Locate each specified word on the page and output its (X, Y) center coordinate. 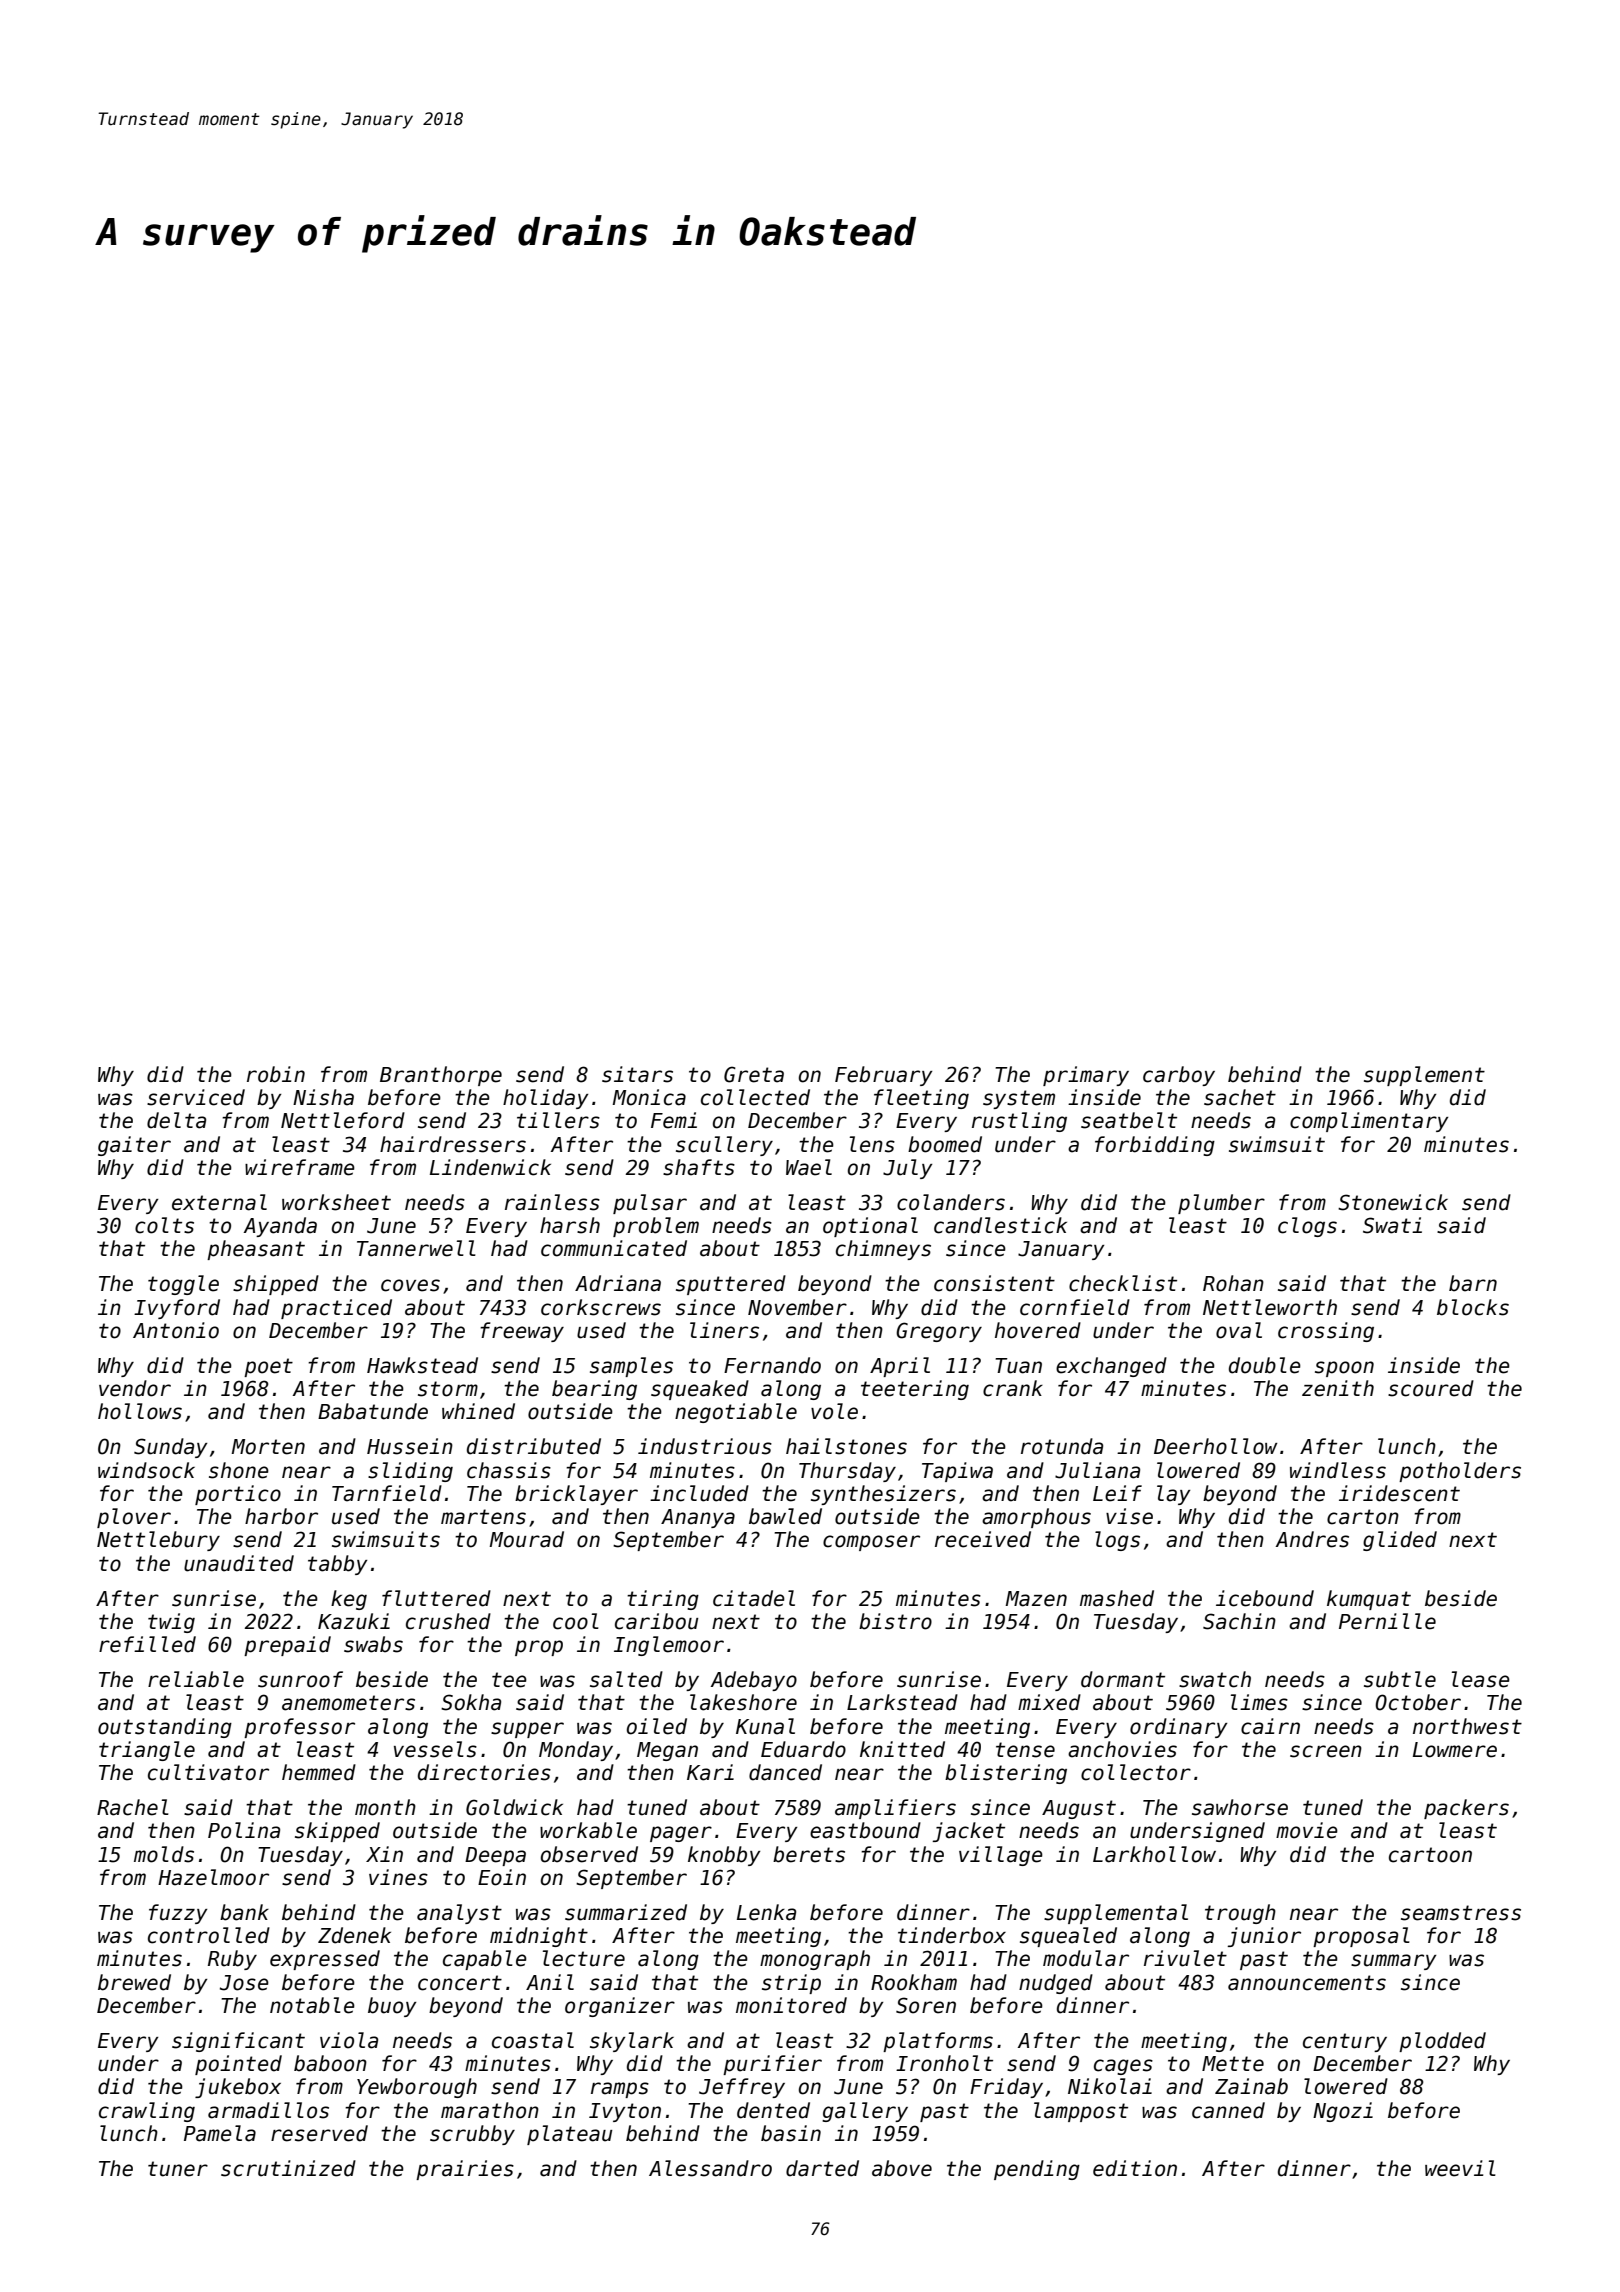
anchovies (1122, 1749)
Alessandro (710, 2168)
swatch (1215, 1679)
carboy (1179, 1076)
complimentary (1369, 1122)
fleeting (921, 1099)
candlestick (1000, 1225)
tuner (178, 2169)
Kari (710, 1772)
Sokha (471, 1702)
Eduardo (803, 1749)
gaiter (134, 1146)
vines (398, 1877)
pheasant (256, 1250)
